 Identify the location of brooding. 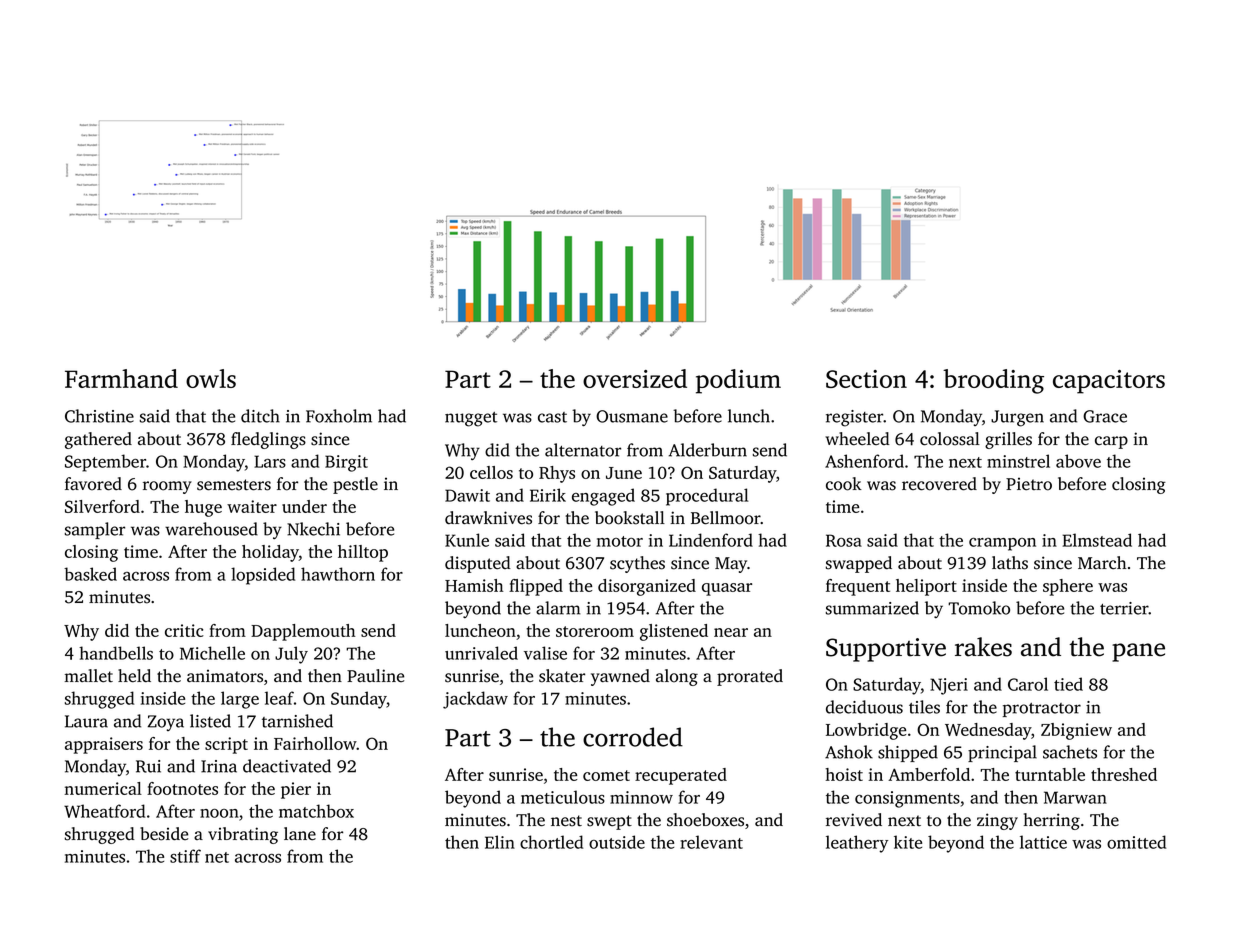
(993, 381).
